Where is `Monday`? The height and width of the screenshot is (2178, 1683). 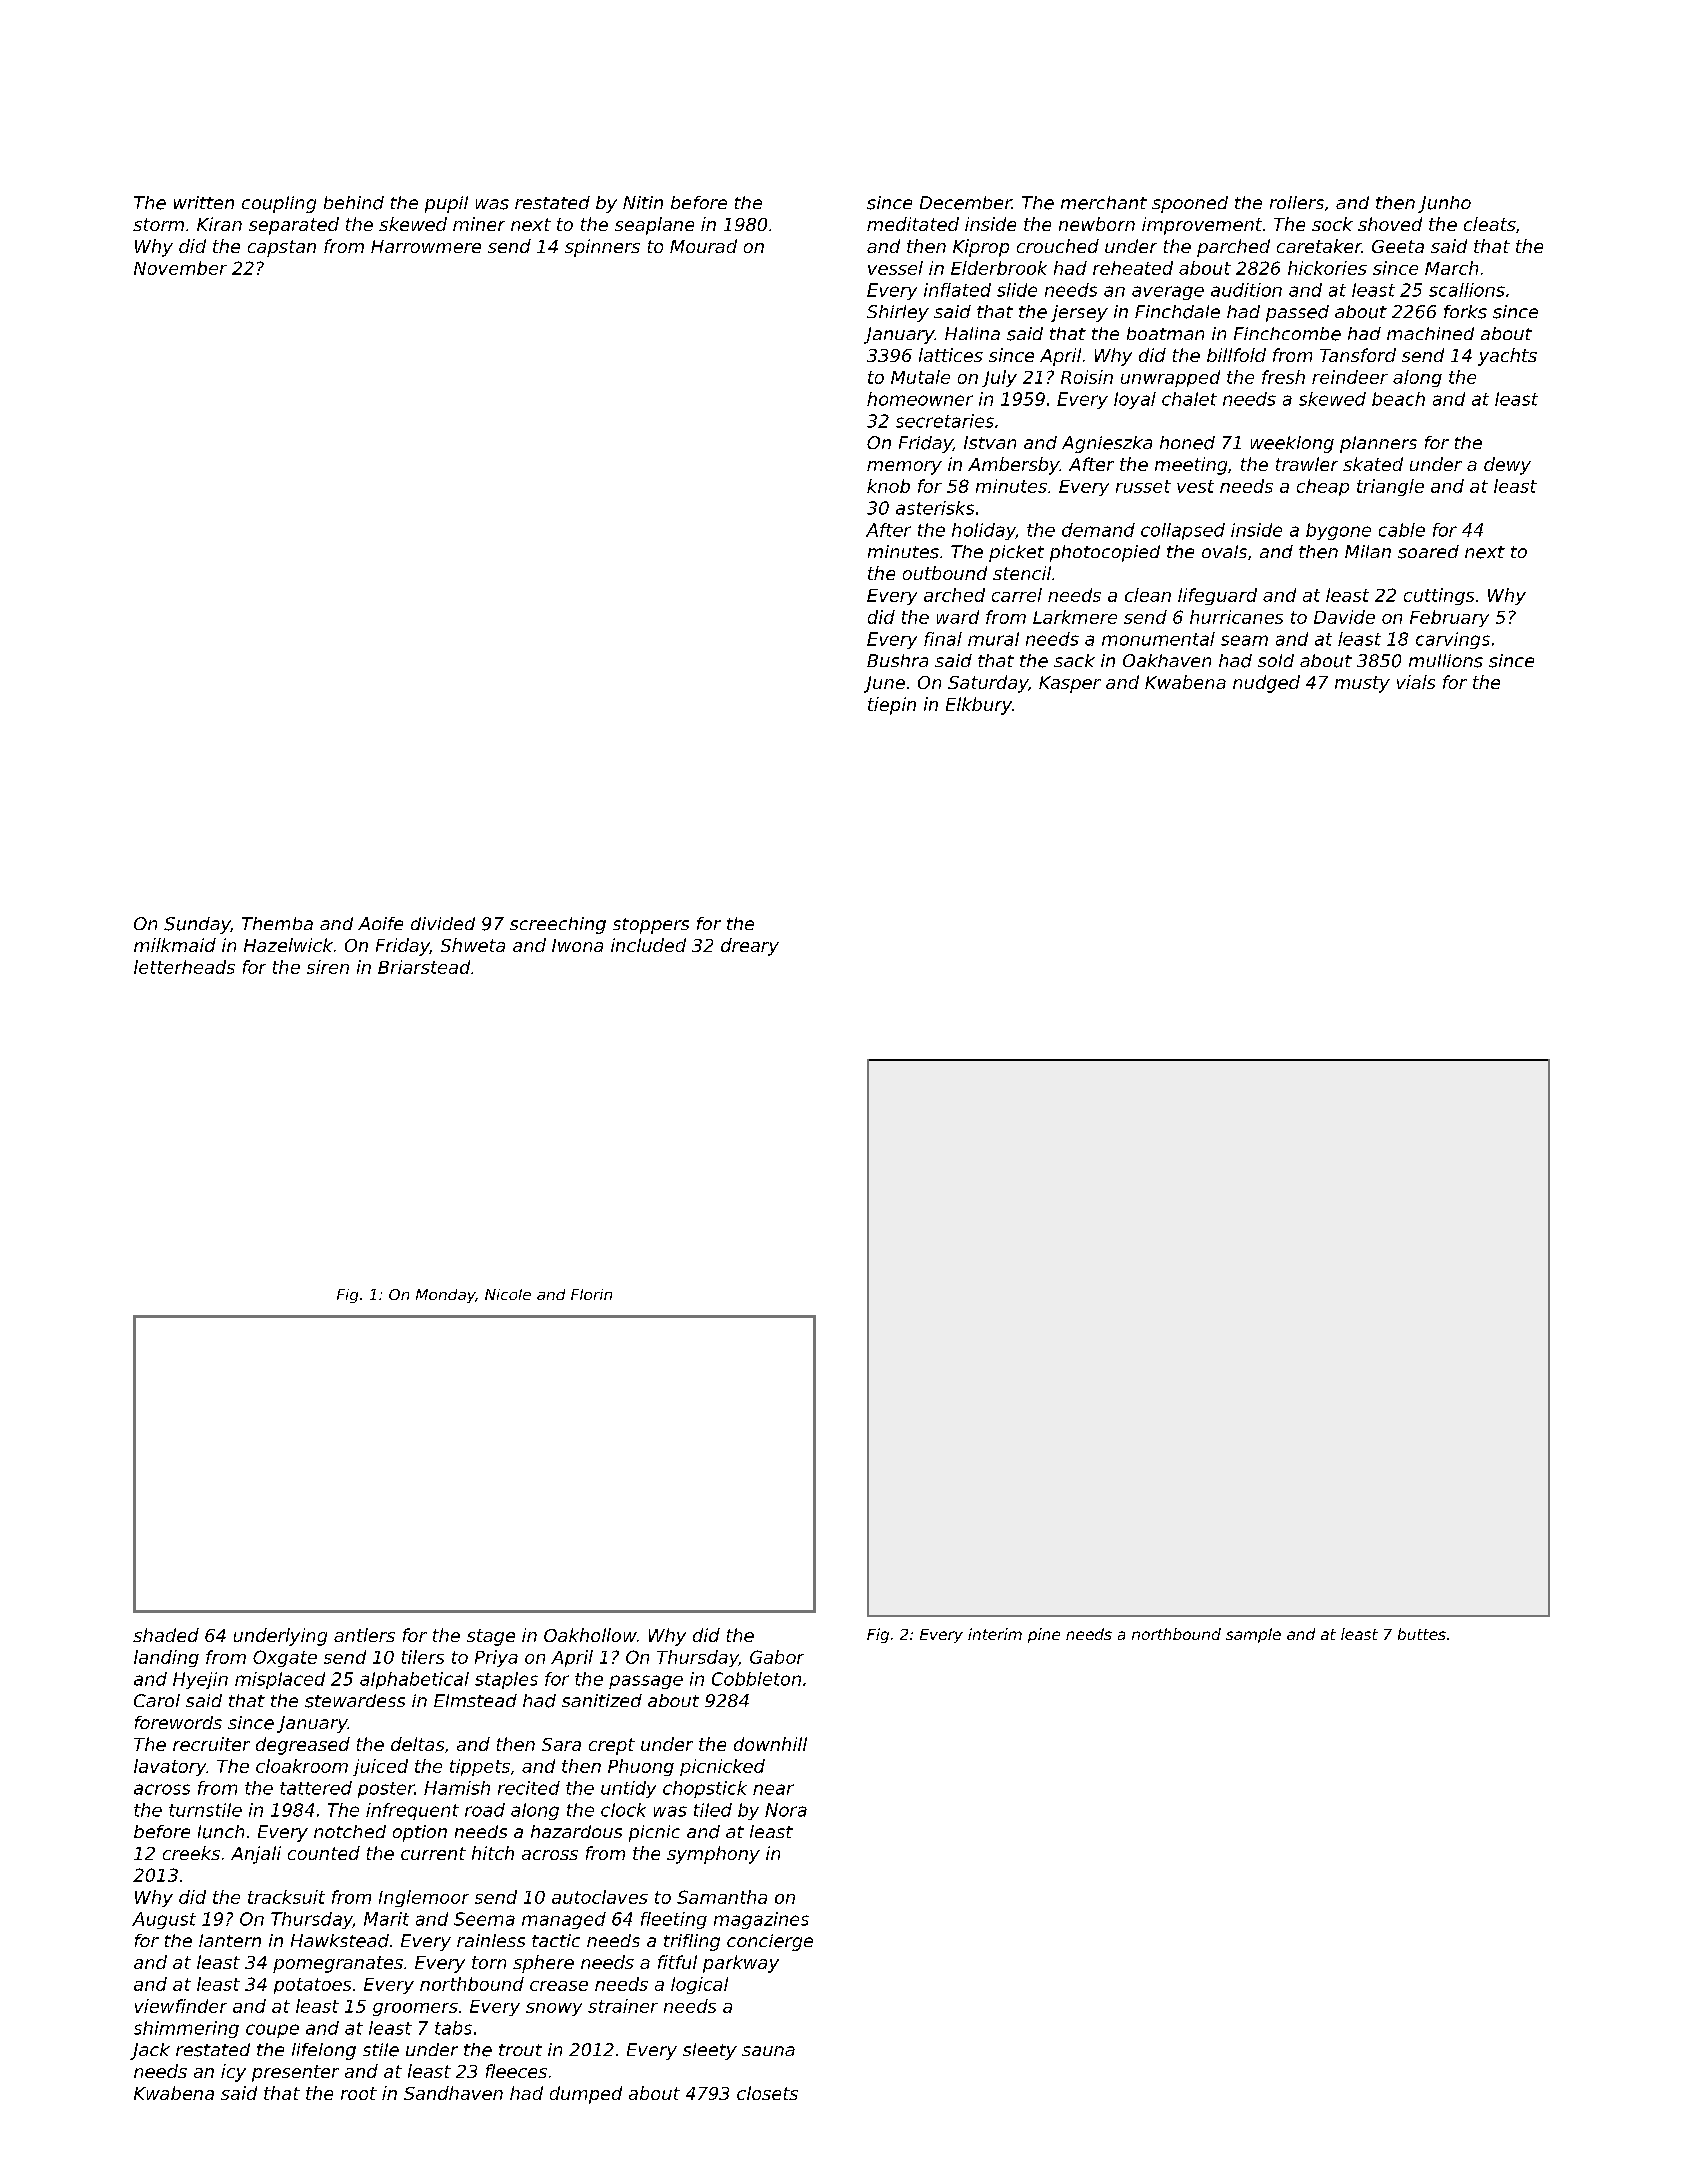
Monday is located at coordinates (445, 1296).
